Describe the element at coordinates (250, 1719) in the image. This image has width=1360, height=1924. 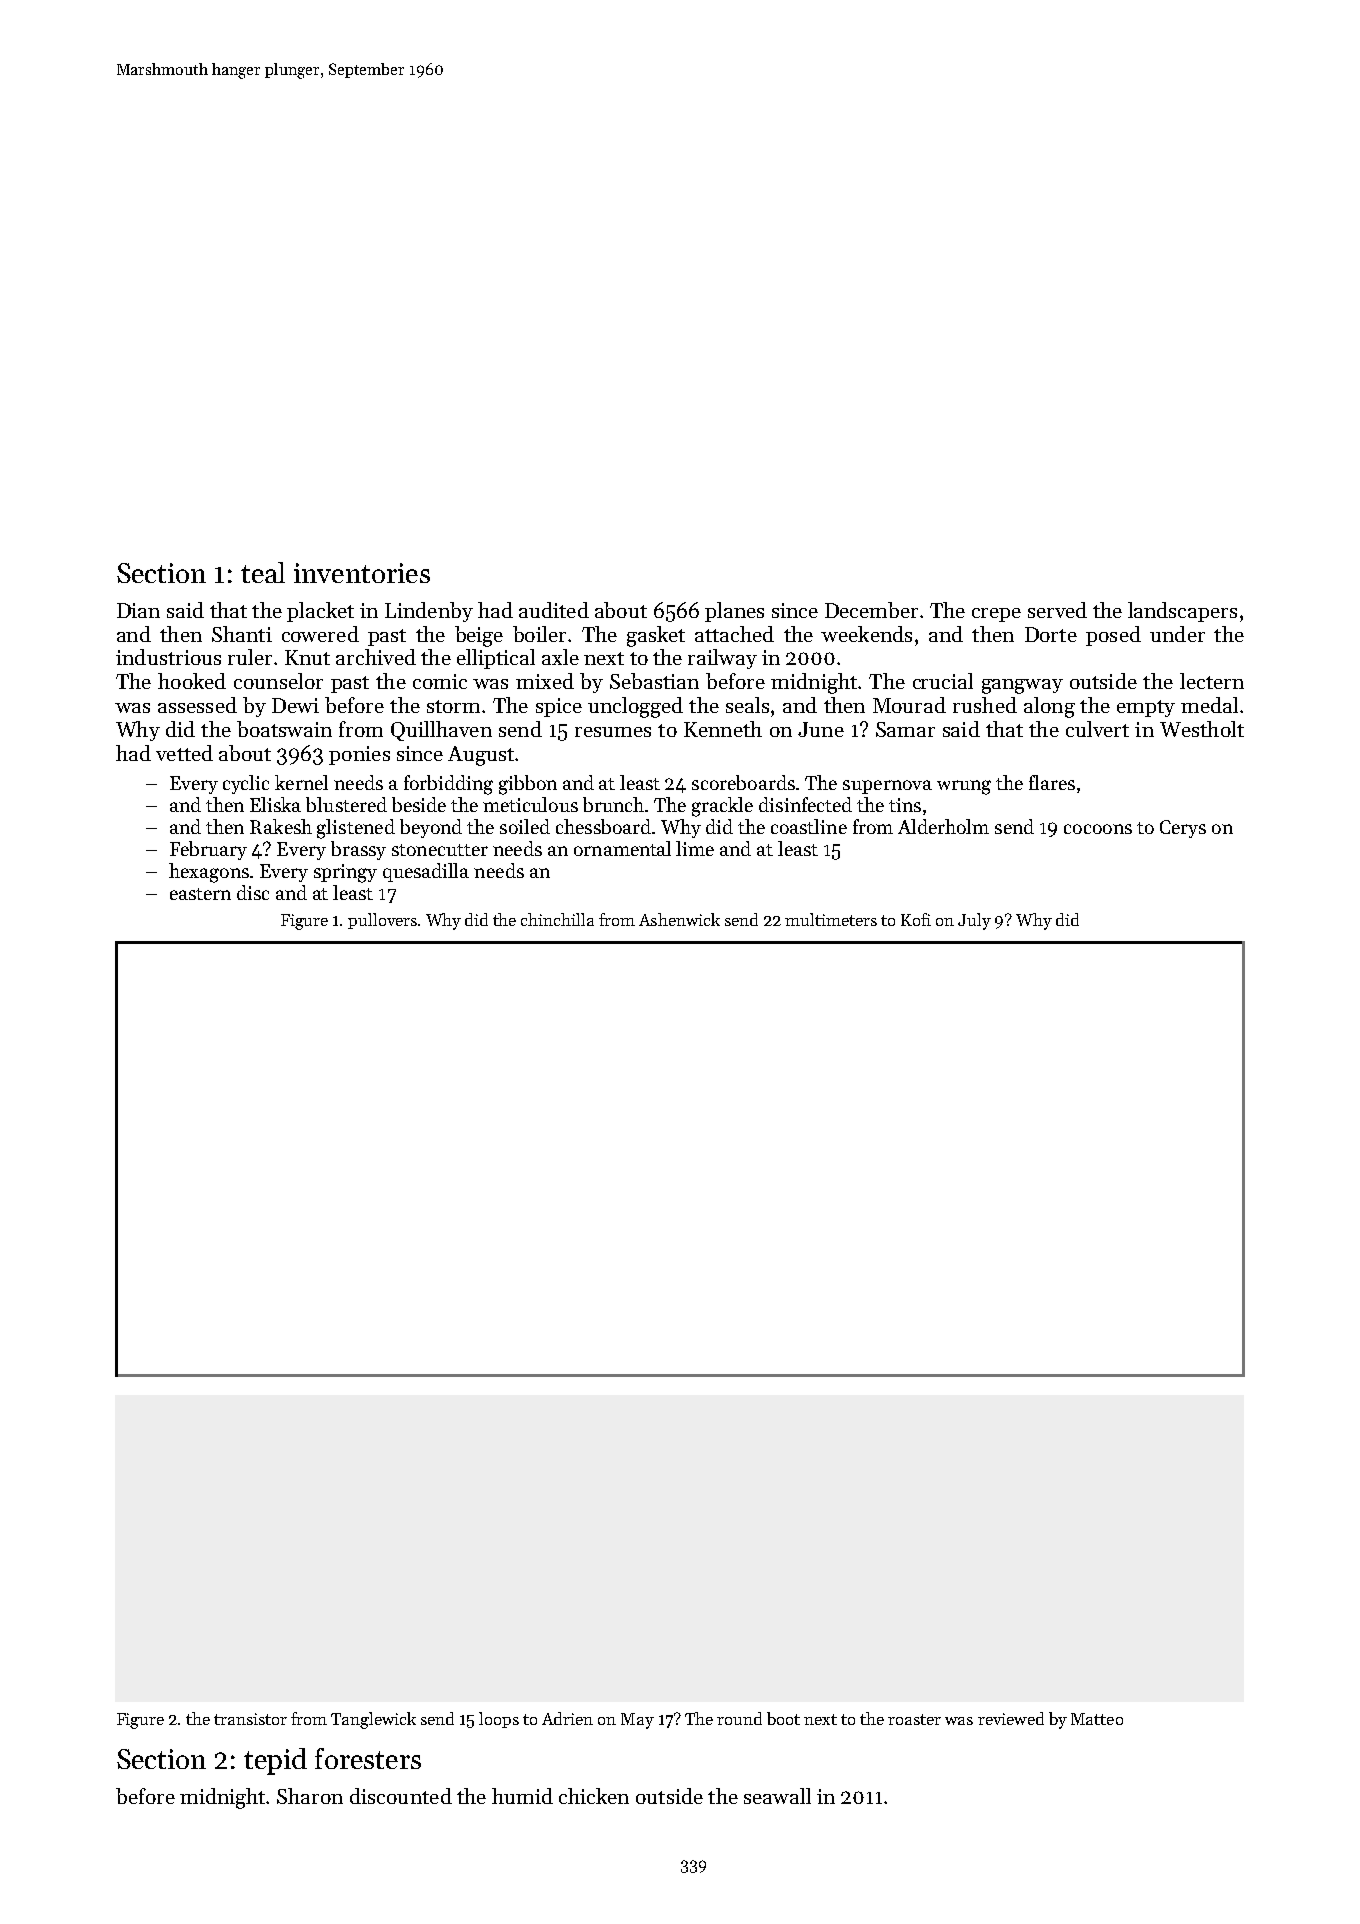
I see `transistor` at that location.
